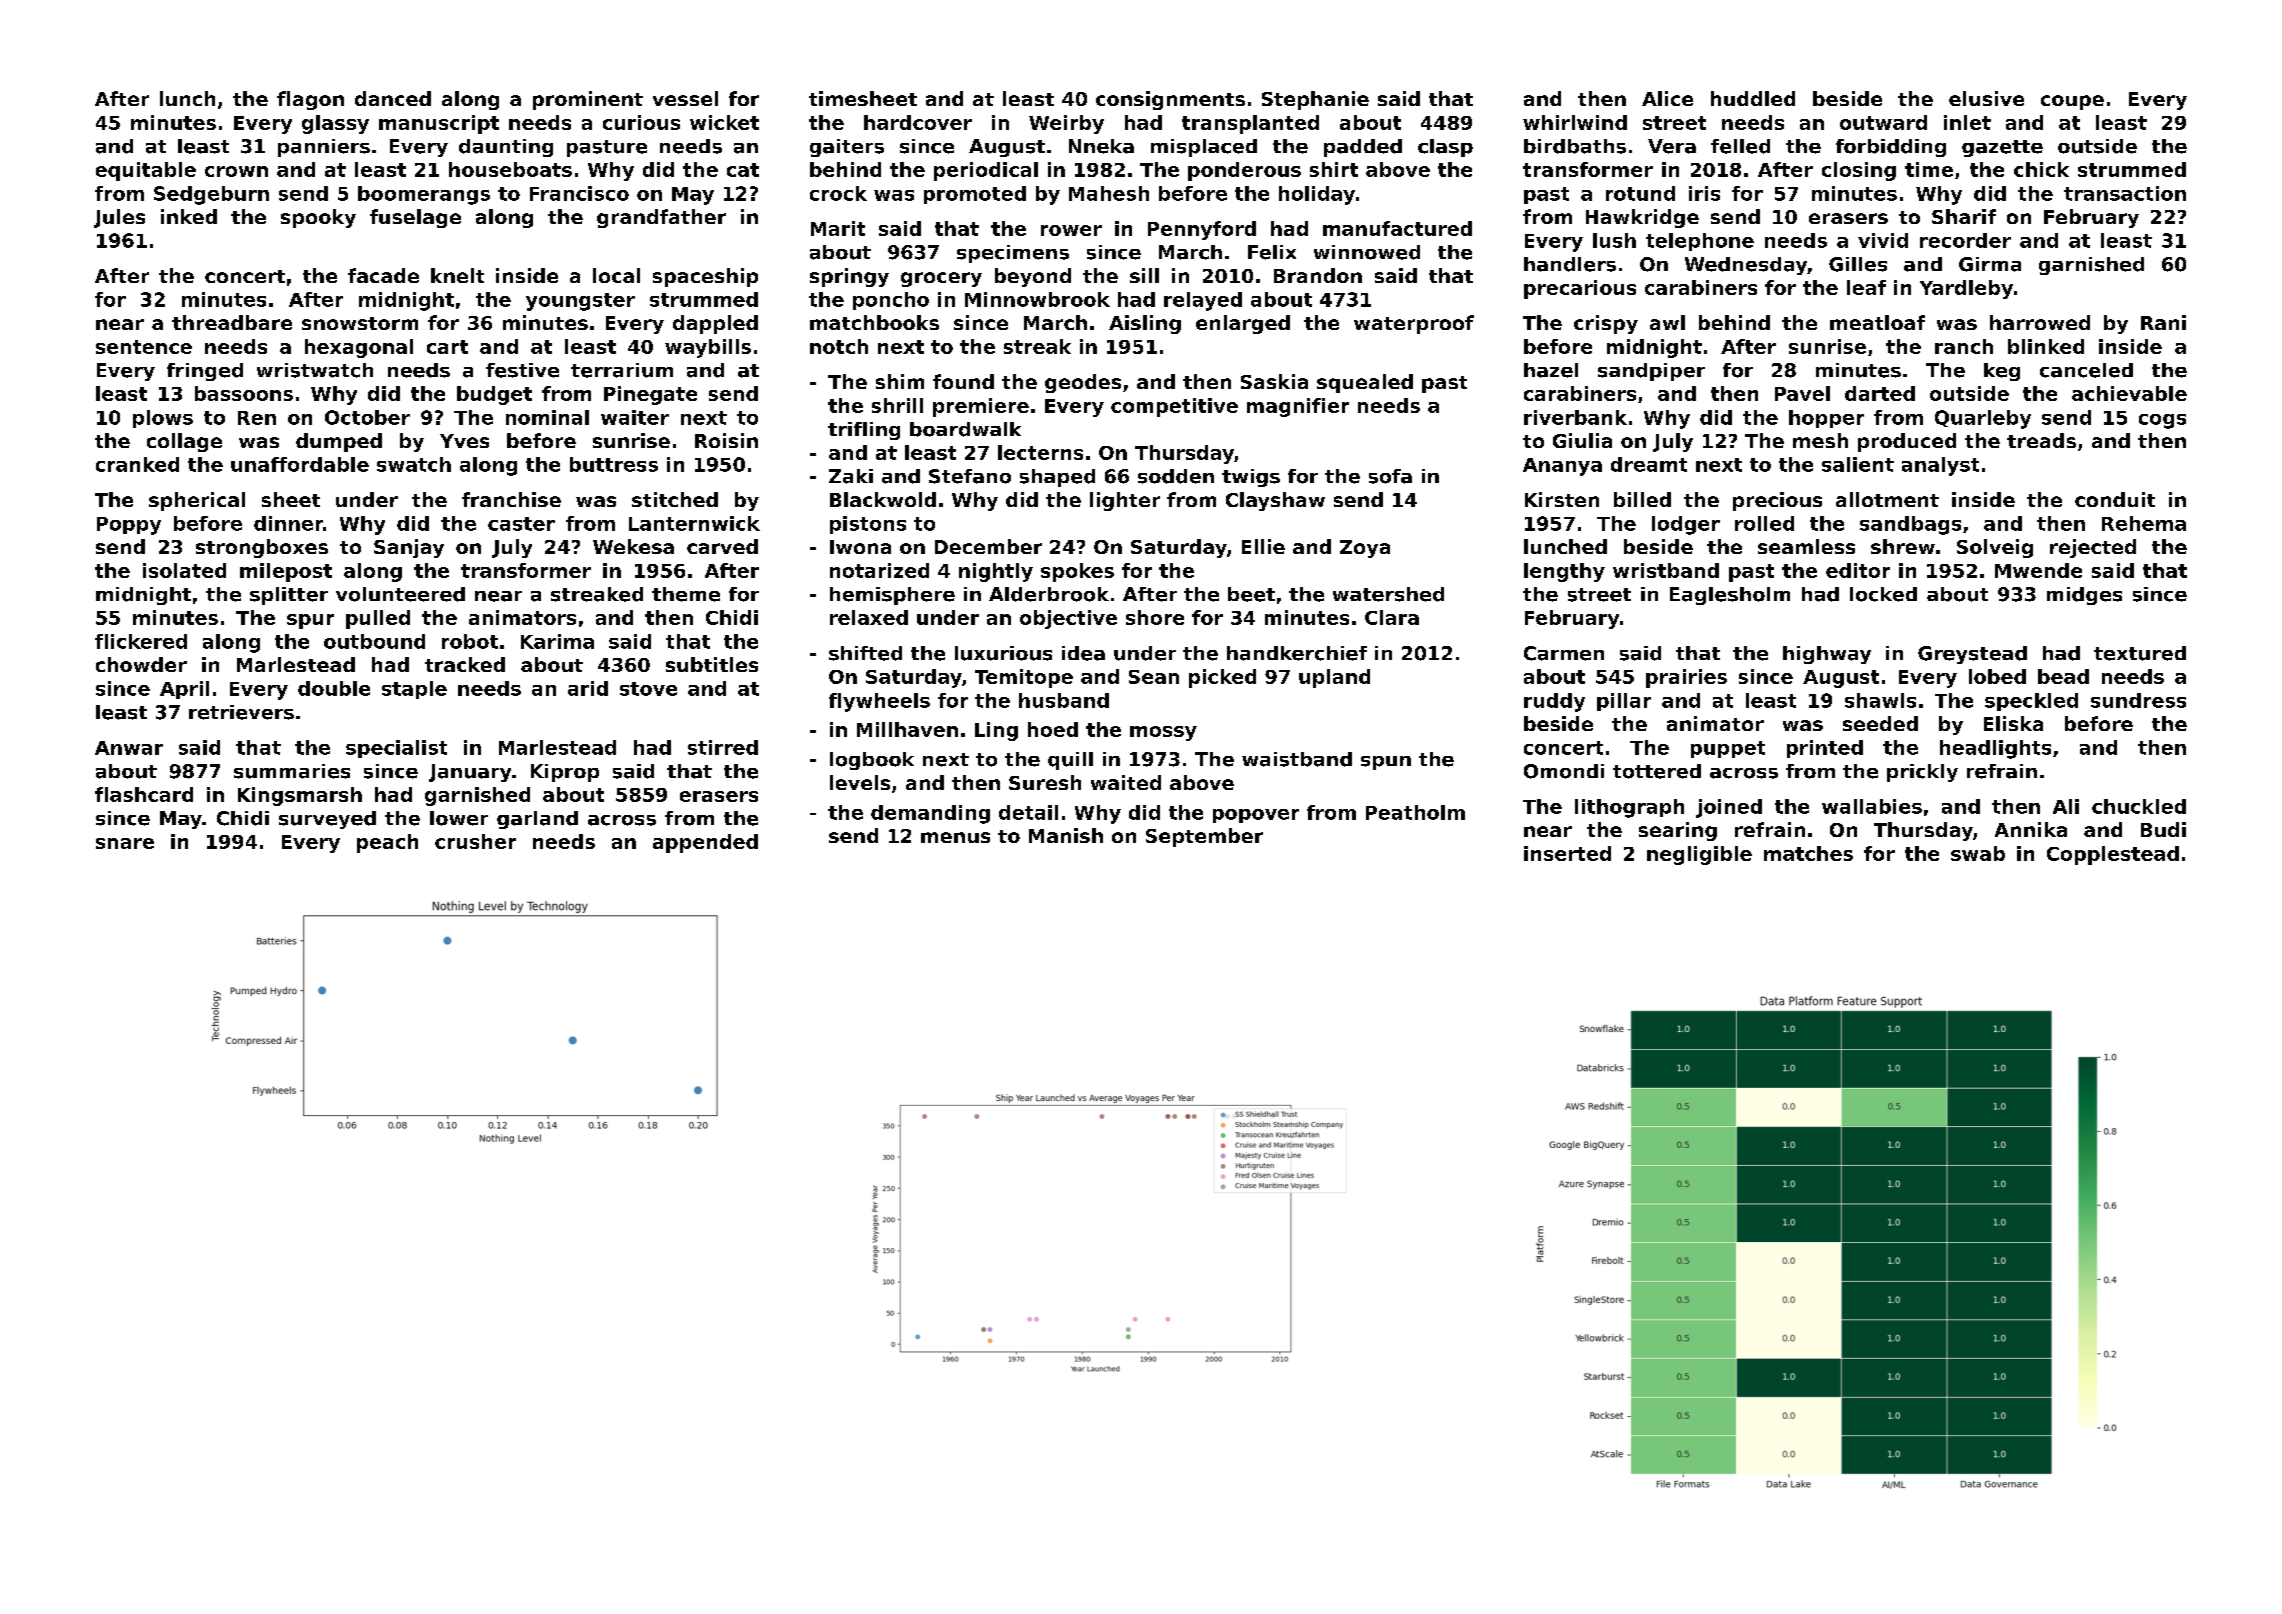 The width and height of the screenshot is (2282, 1614). Describe the element at coordinates (1986, 98) in the screenshot. I see `elusive` at that location.
